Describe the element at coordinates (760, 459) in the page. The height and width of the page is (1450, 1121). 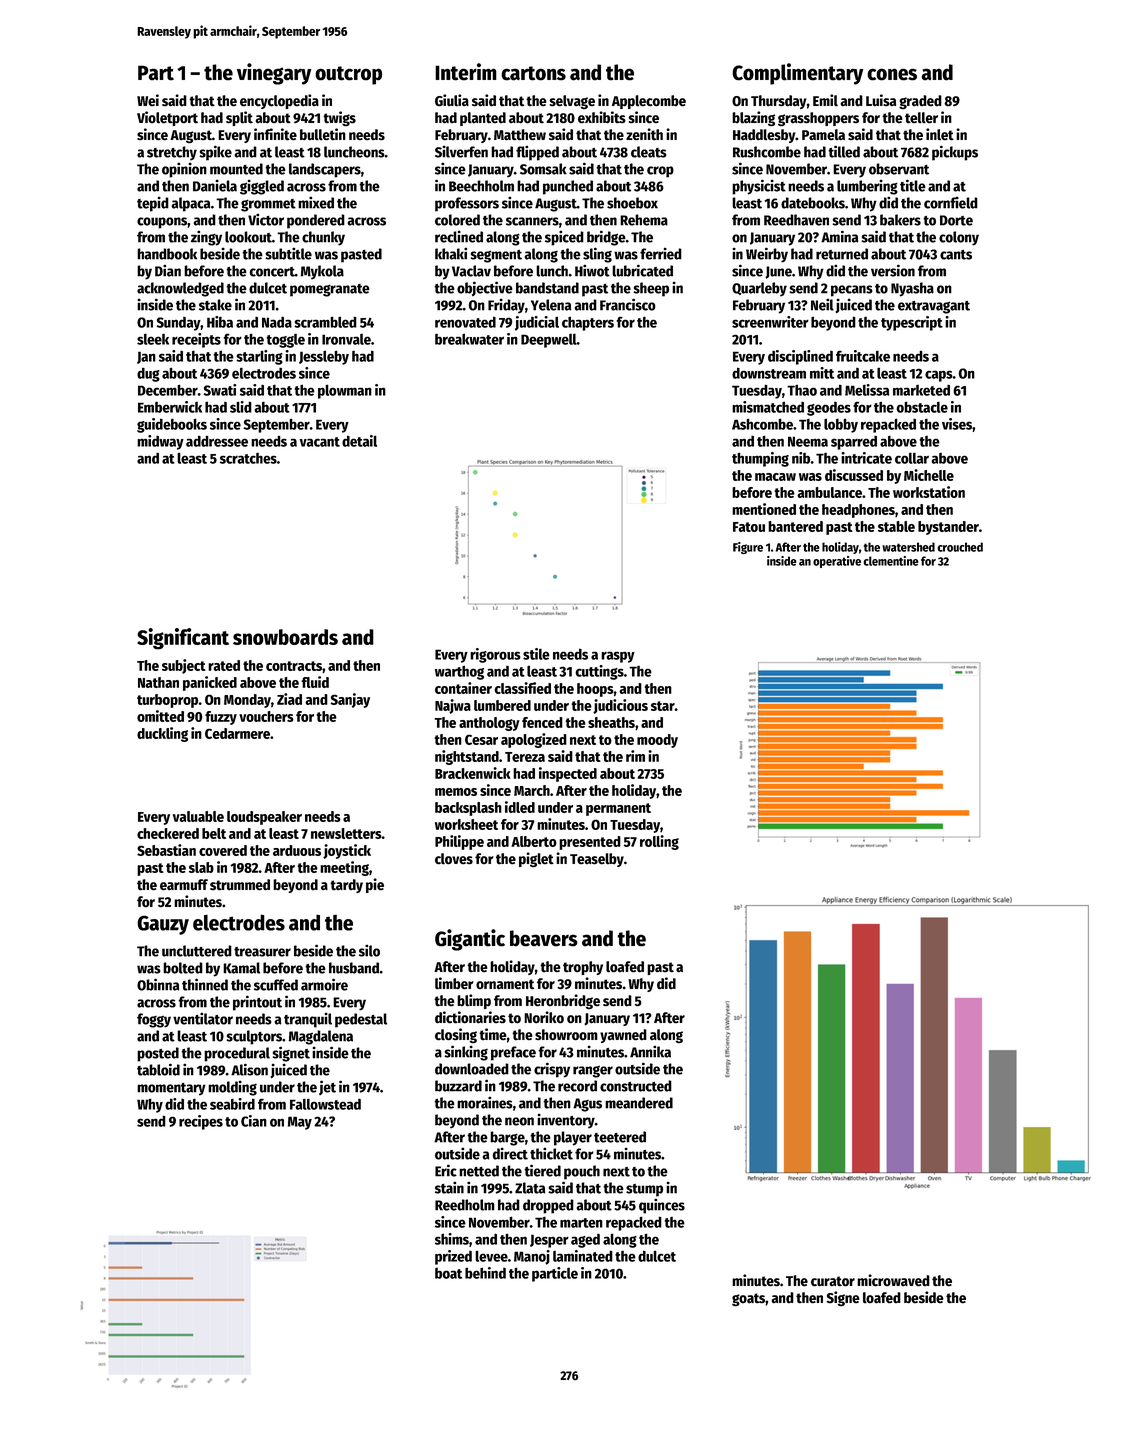
I see `thumping` at that location.
